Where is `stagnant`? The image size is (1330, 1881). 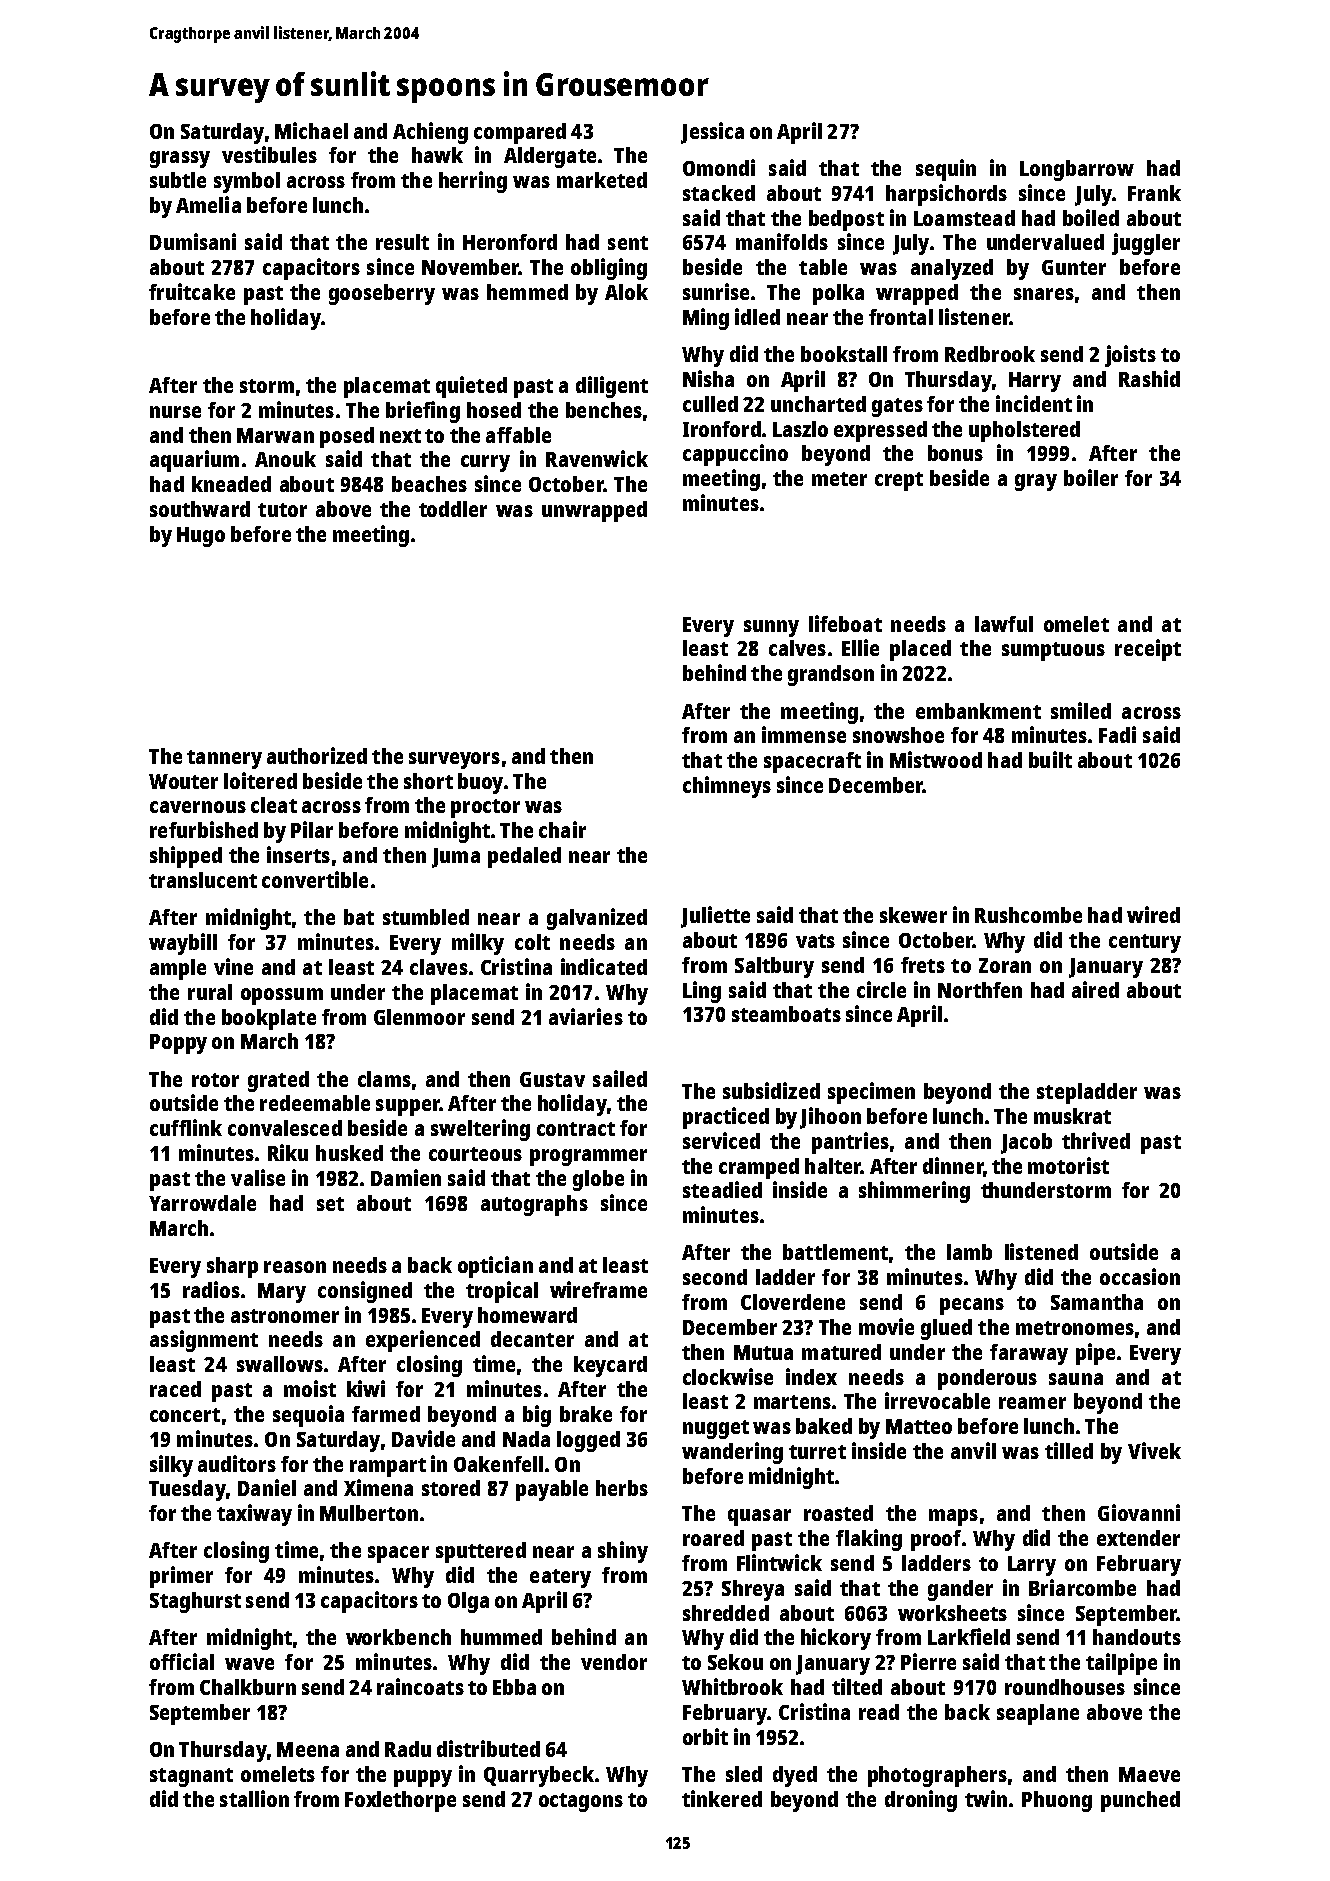
stagnant is located at coordinates (191, 1777).
